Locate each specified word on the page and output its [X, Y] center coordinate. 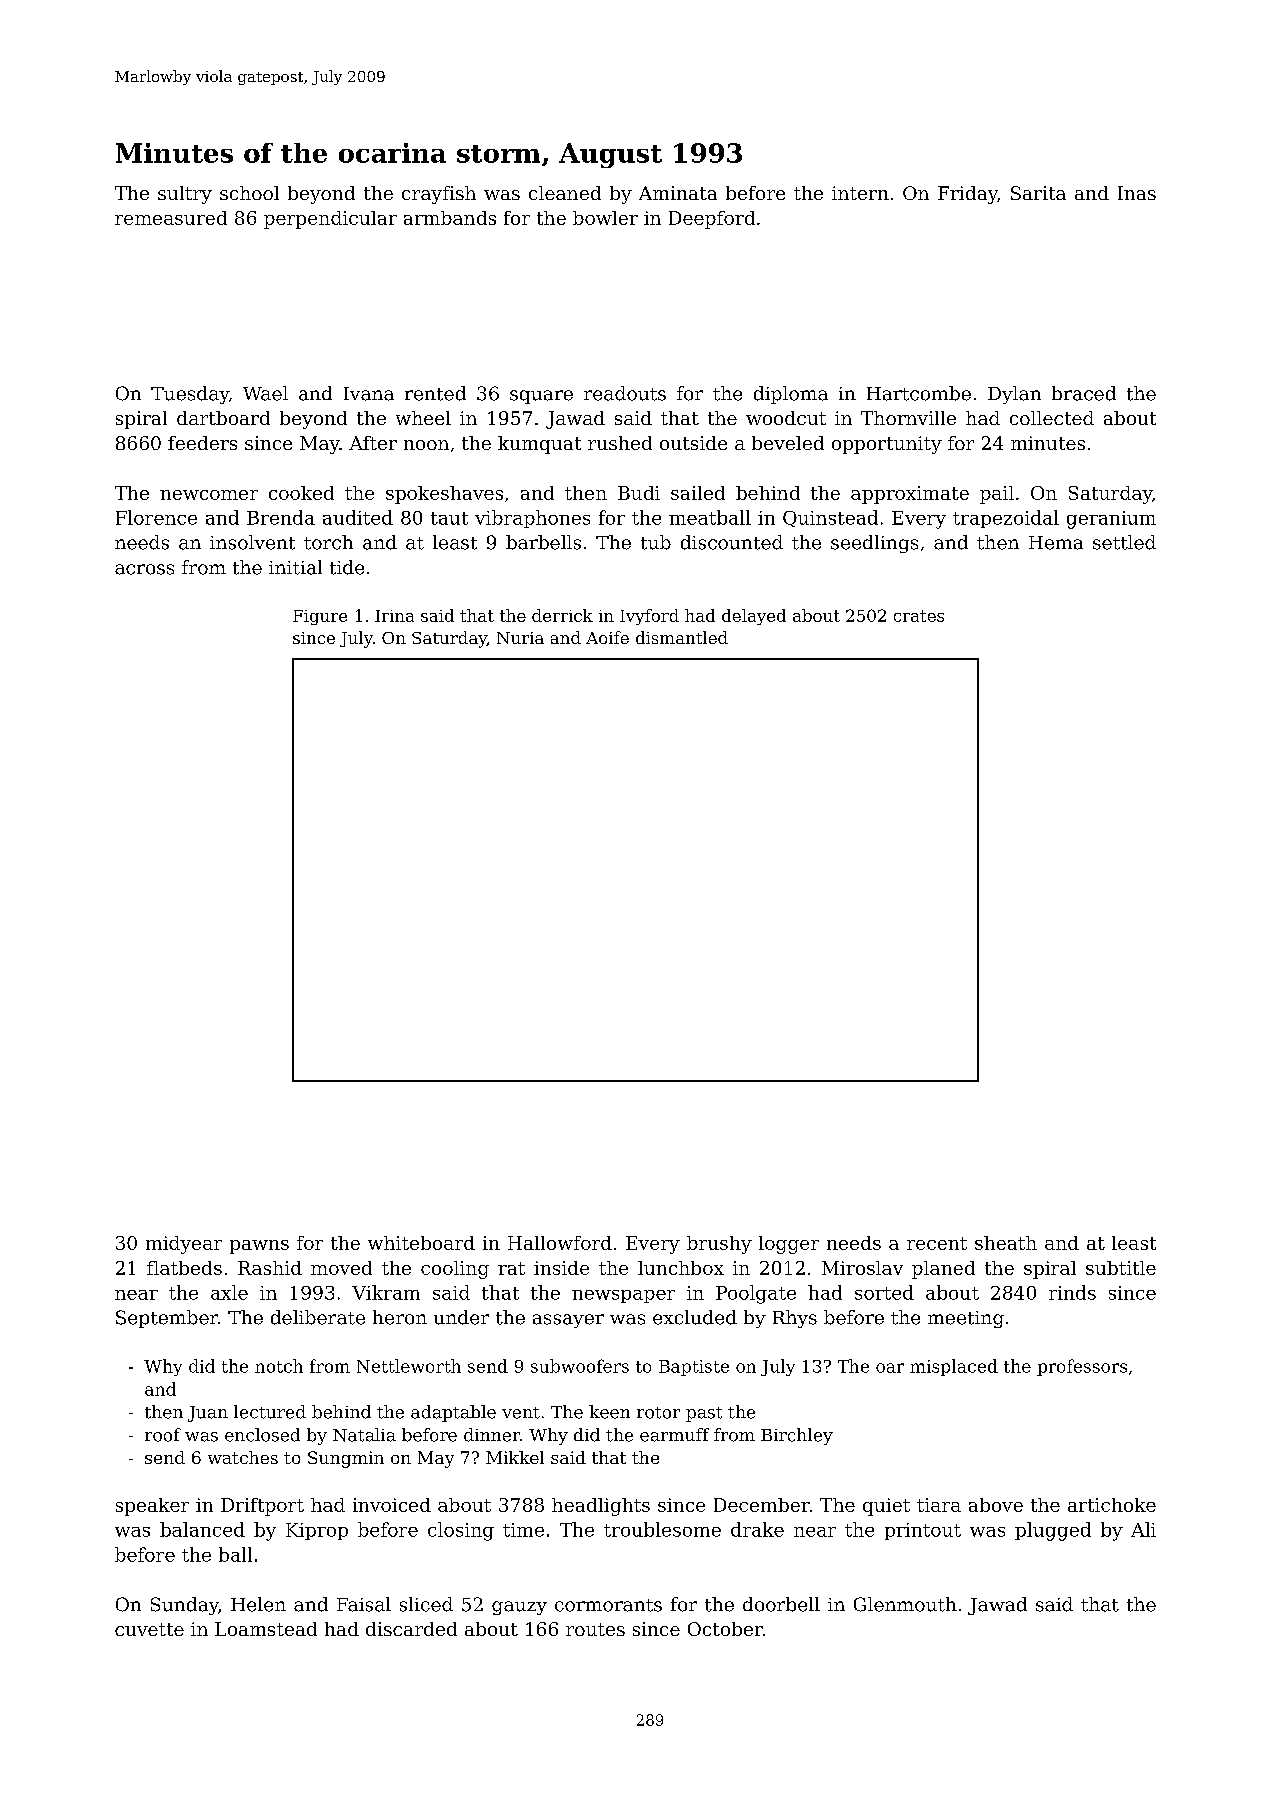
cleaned [565, 193]
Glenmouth [905, 1604]
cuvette [149, 1629]
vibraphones [532, 519]
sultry [185, 195]
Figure [320, 617]
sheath [1006, 1243]
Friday [967, 195]
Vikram [386, 1292]
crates [919, 616]
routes [595, 1629]
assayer [568, 1321]
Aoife [607, 637]
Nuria [520, 638]
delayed [754, 617]
